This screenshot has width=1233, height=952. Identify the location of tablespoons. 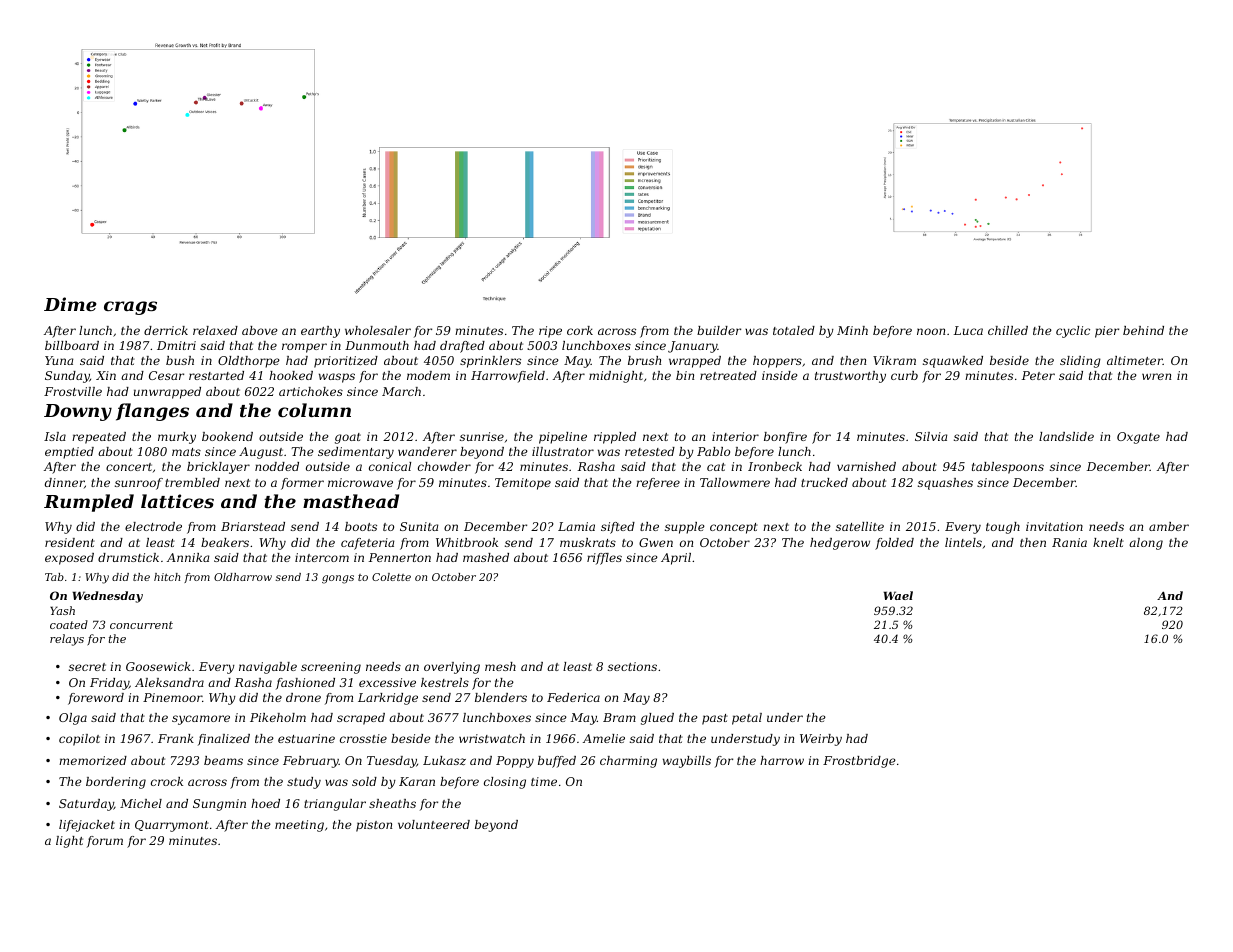
(1008, 468).
